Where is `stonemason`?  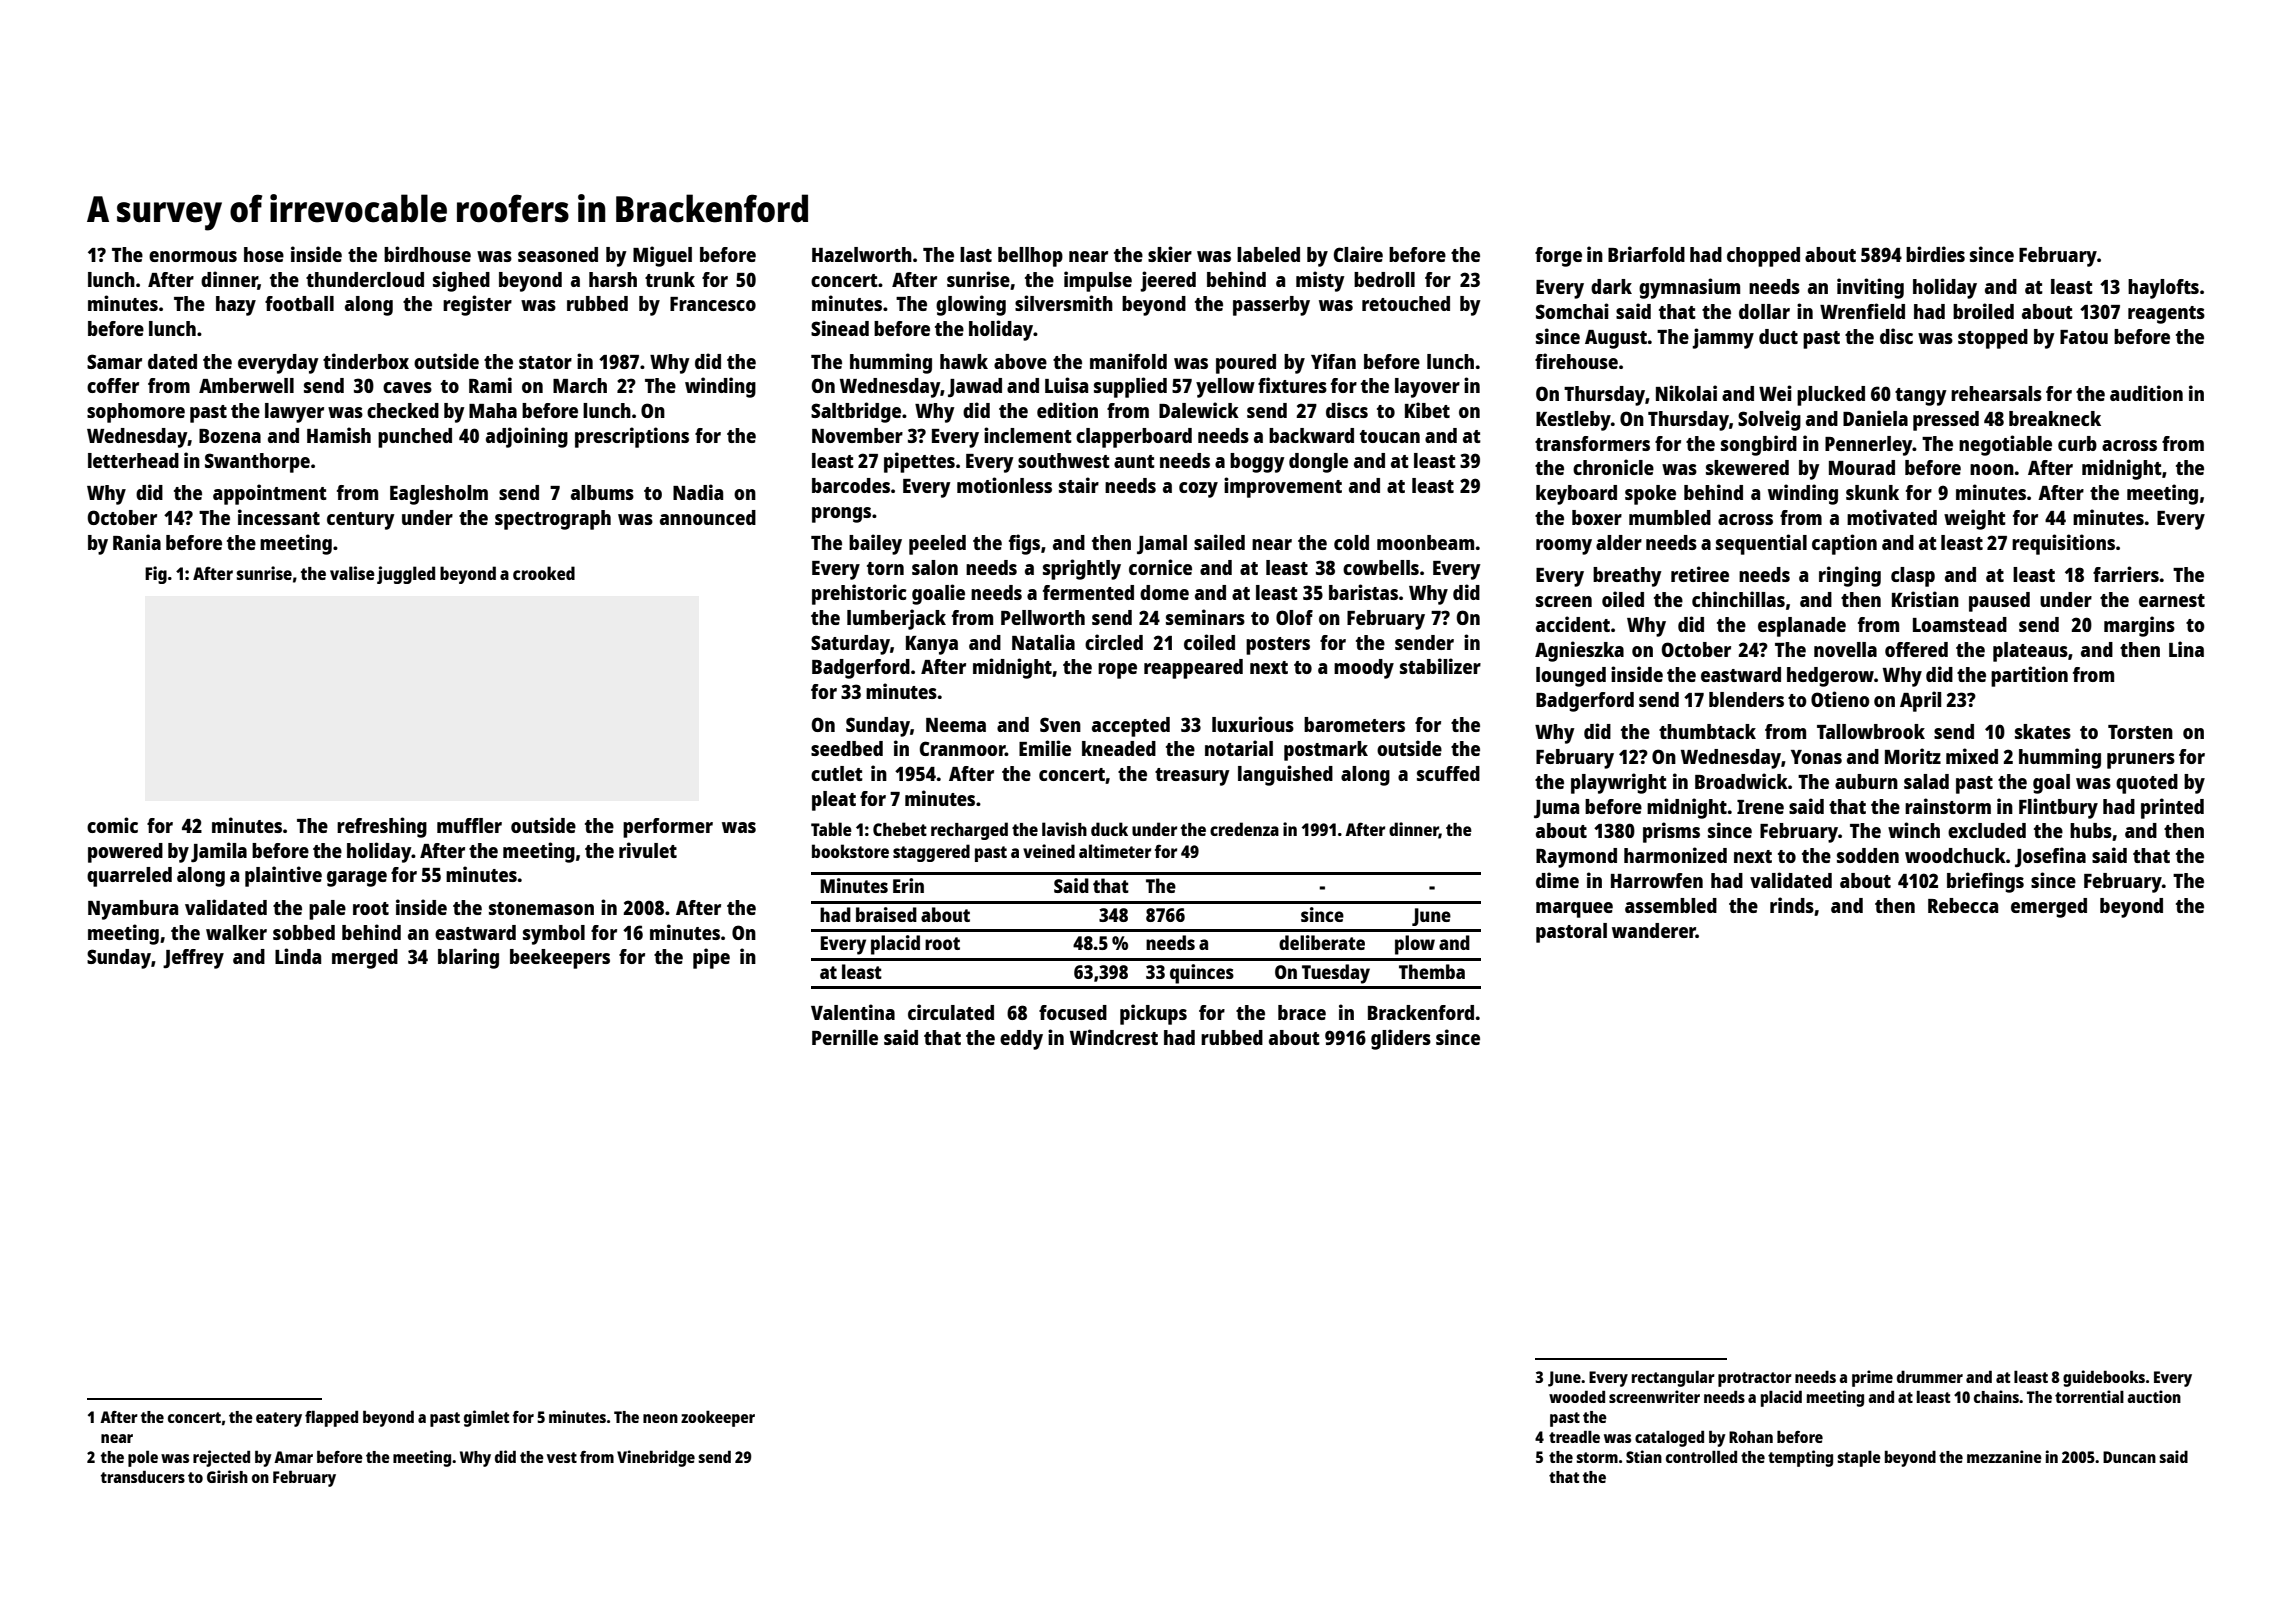
stonemason is located at coordinates (541, 908).
